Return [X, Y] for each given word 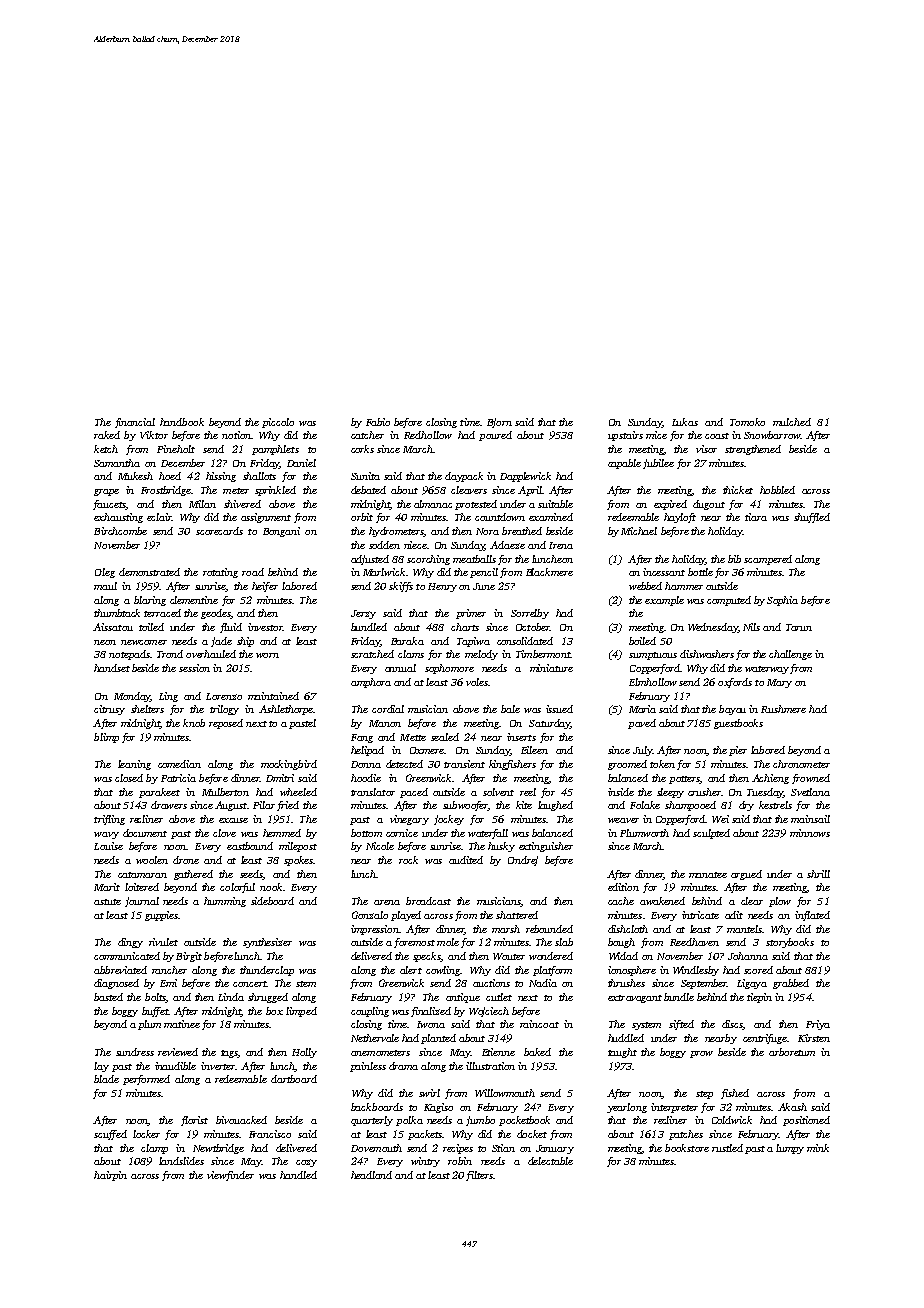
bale [510, 709]
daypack [464, 477]
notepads [129, 655]
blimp [106, 738]
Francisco [270, 1134]
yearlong [627, 1108]
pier [738, 751]
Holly [304, 1053]
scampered [768, 560]
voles [477, 682]
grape [106, 492]
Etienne [498, 1052]
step [704, 1095]
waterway [767, 670]
